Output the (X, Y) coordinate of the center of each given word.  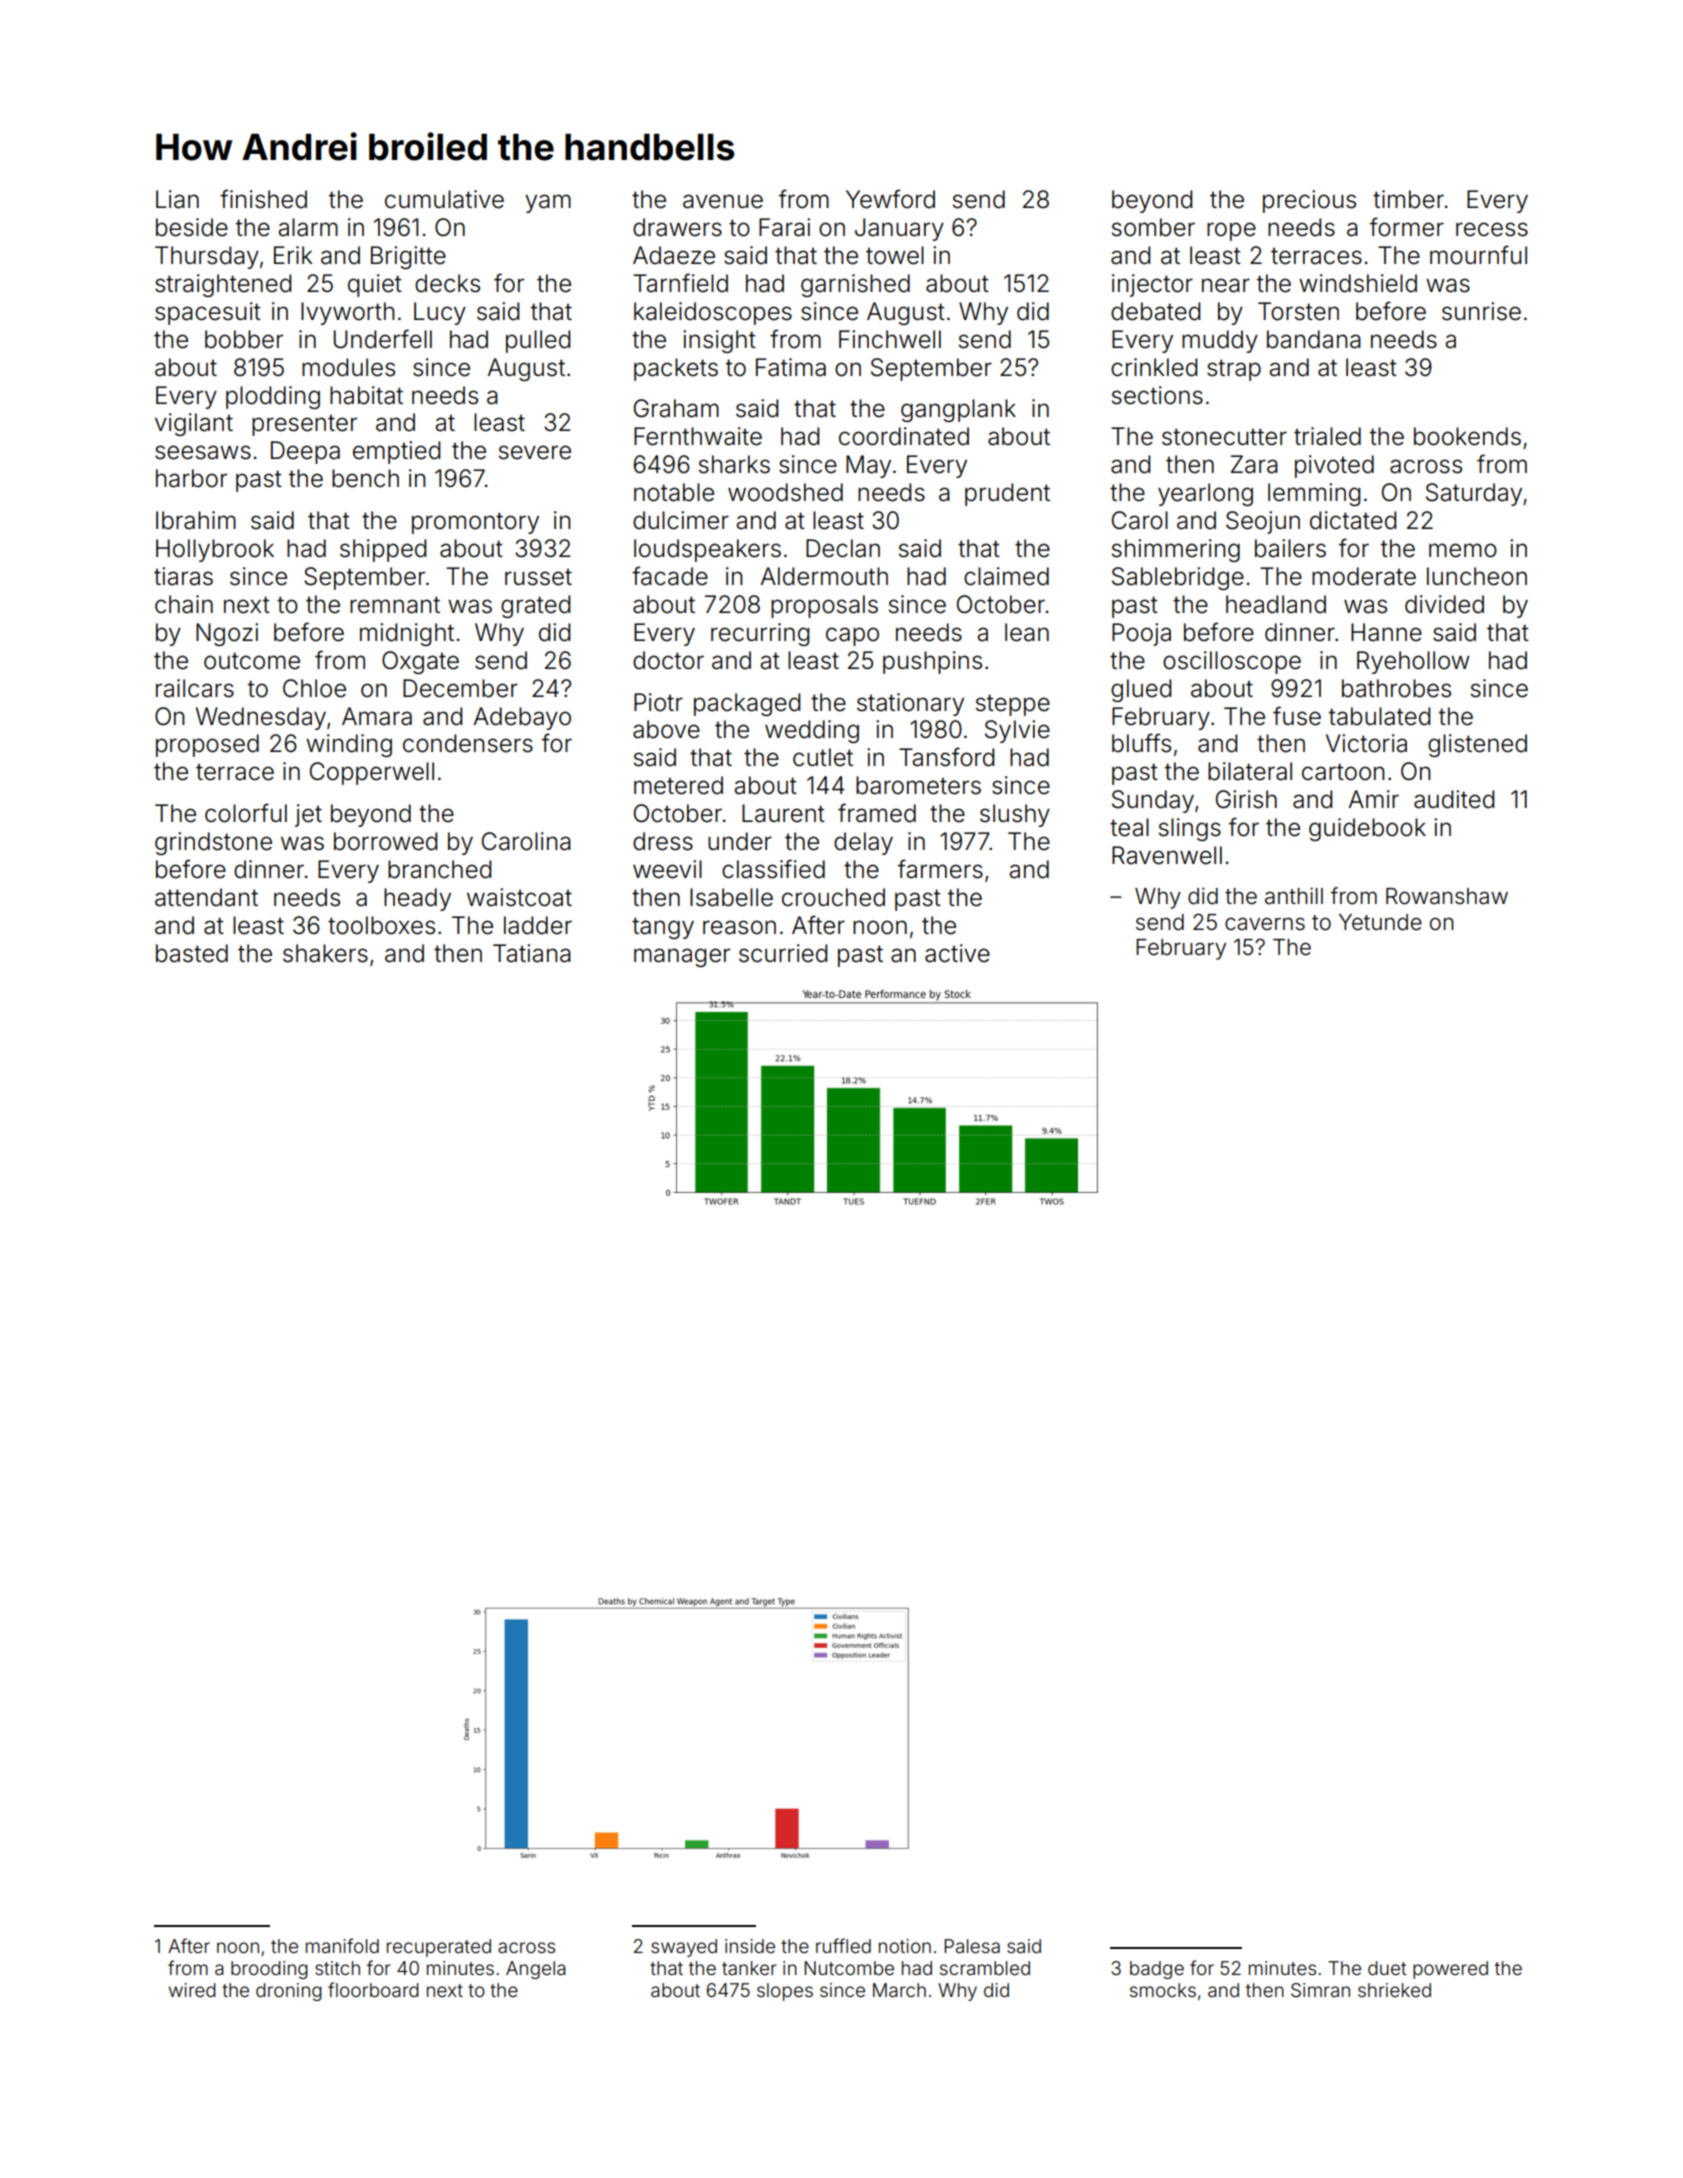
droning (289, 1992)
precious (1309, 201)
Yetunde (1380, 922)
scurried (783, 953)
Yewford (890, 199)
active (957, 953)
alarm (308, 227)
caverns (1265, 924)
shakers (325, 953)
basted (192, 953)
